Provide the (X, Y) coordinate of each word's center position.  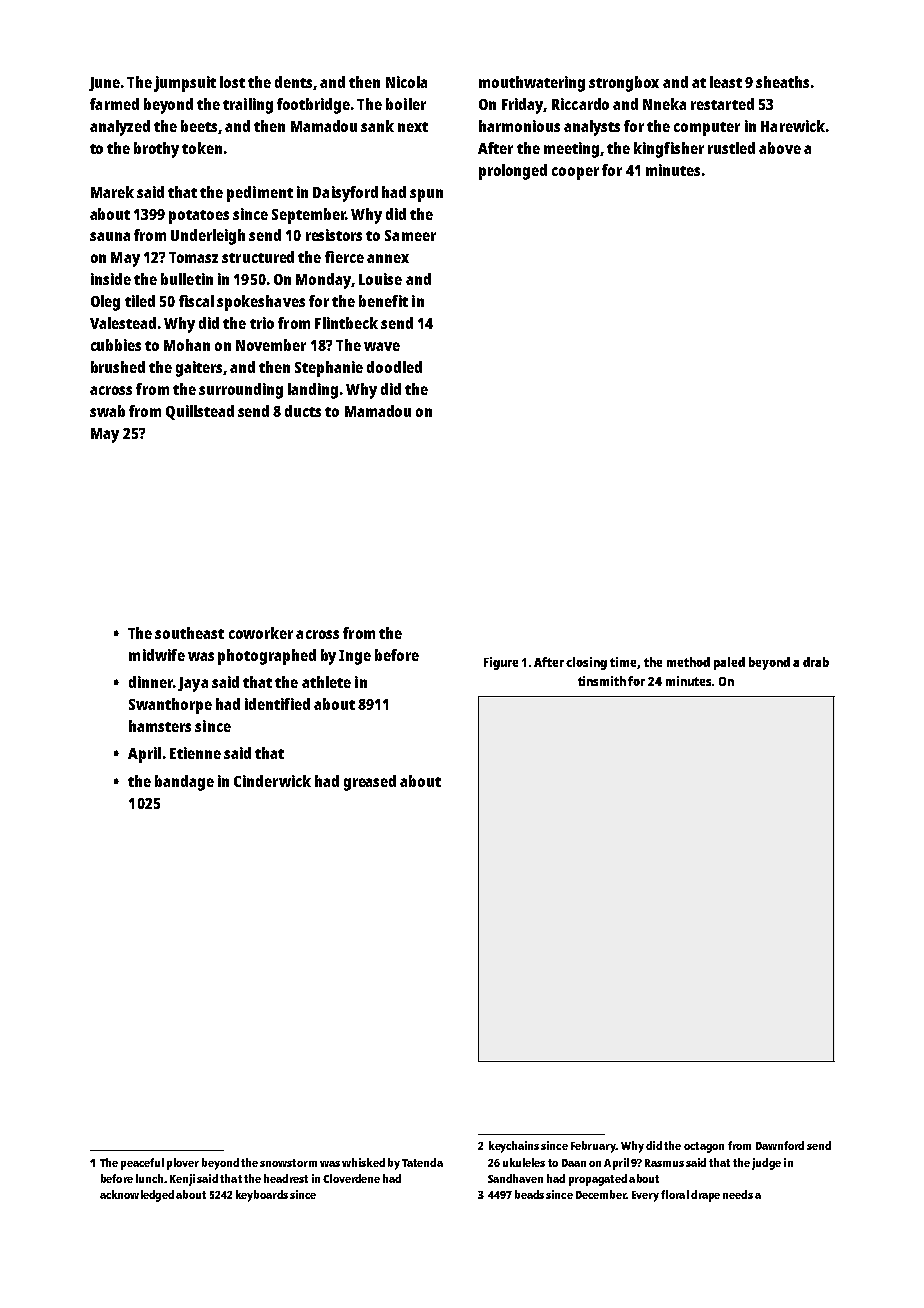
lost (232, 82)
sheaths (782, 82)
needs (738, 1194)
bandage (184, 783)
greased (370, 783)
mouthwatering (532, 84)
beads (529, 1194)
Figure (501, 663)
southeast (189, 633)
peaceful (142, 1164)
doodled (394, 367)
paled (729, 663)
